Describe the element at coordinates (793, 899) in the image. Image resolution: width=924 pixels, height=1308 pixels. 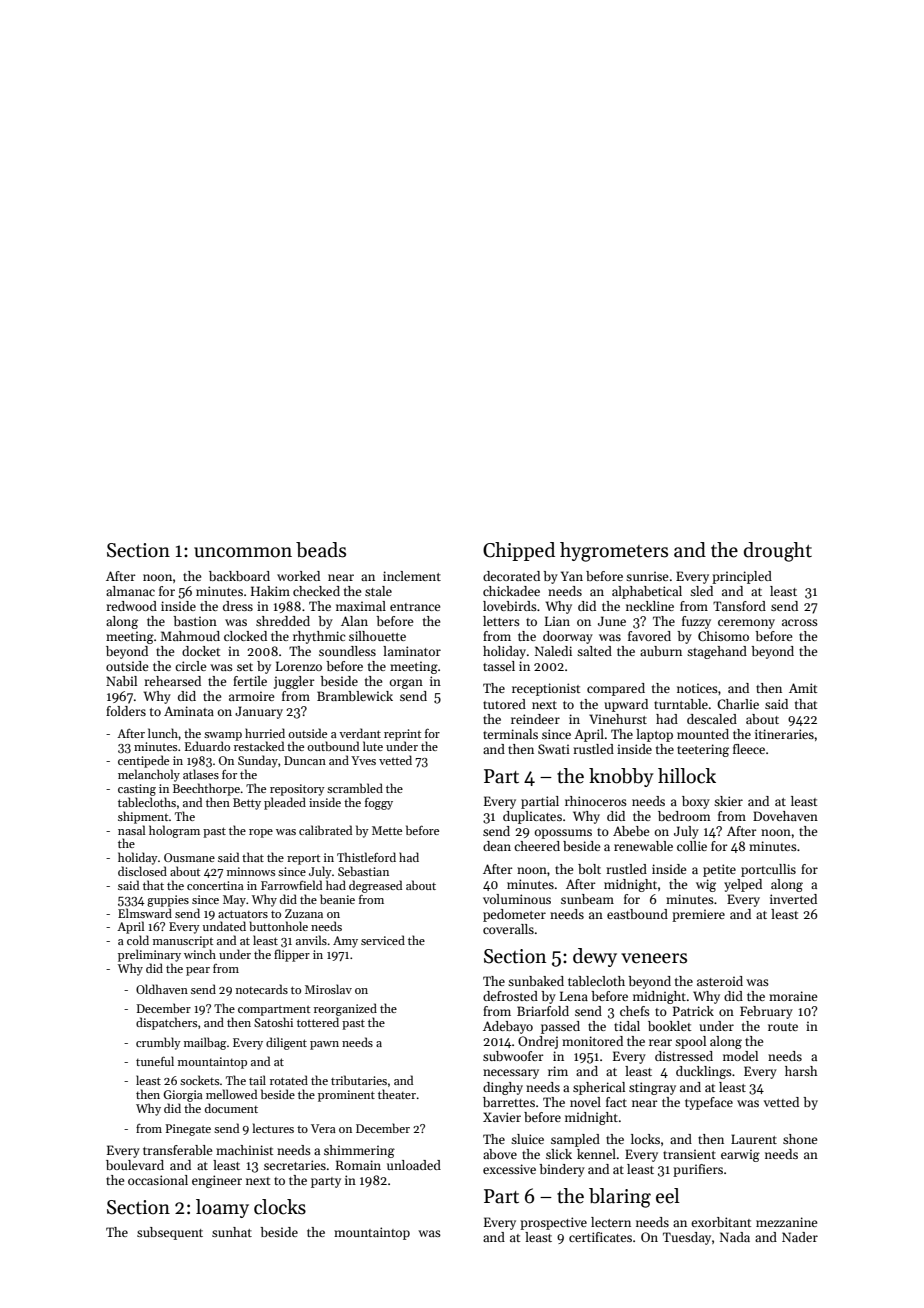
I see `inverted` at that location.
